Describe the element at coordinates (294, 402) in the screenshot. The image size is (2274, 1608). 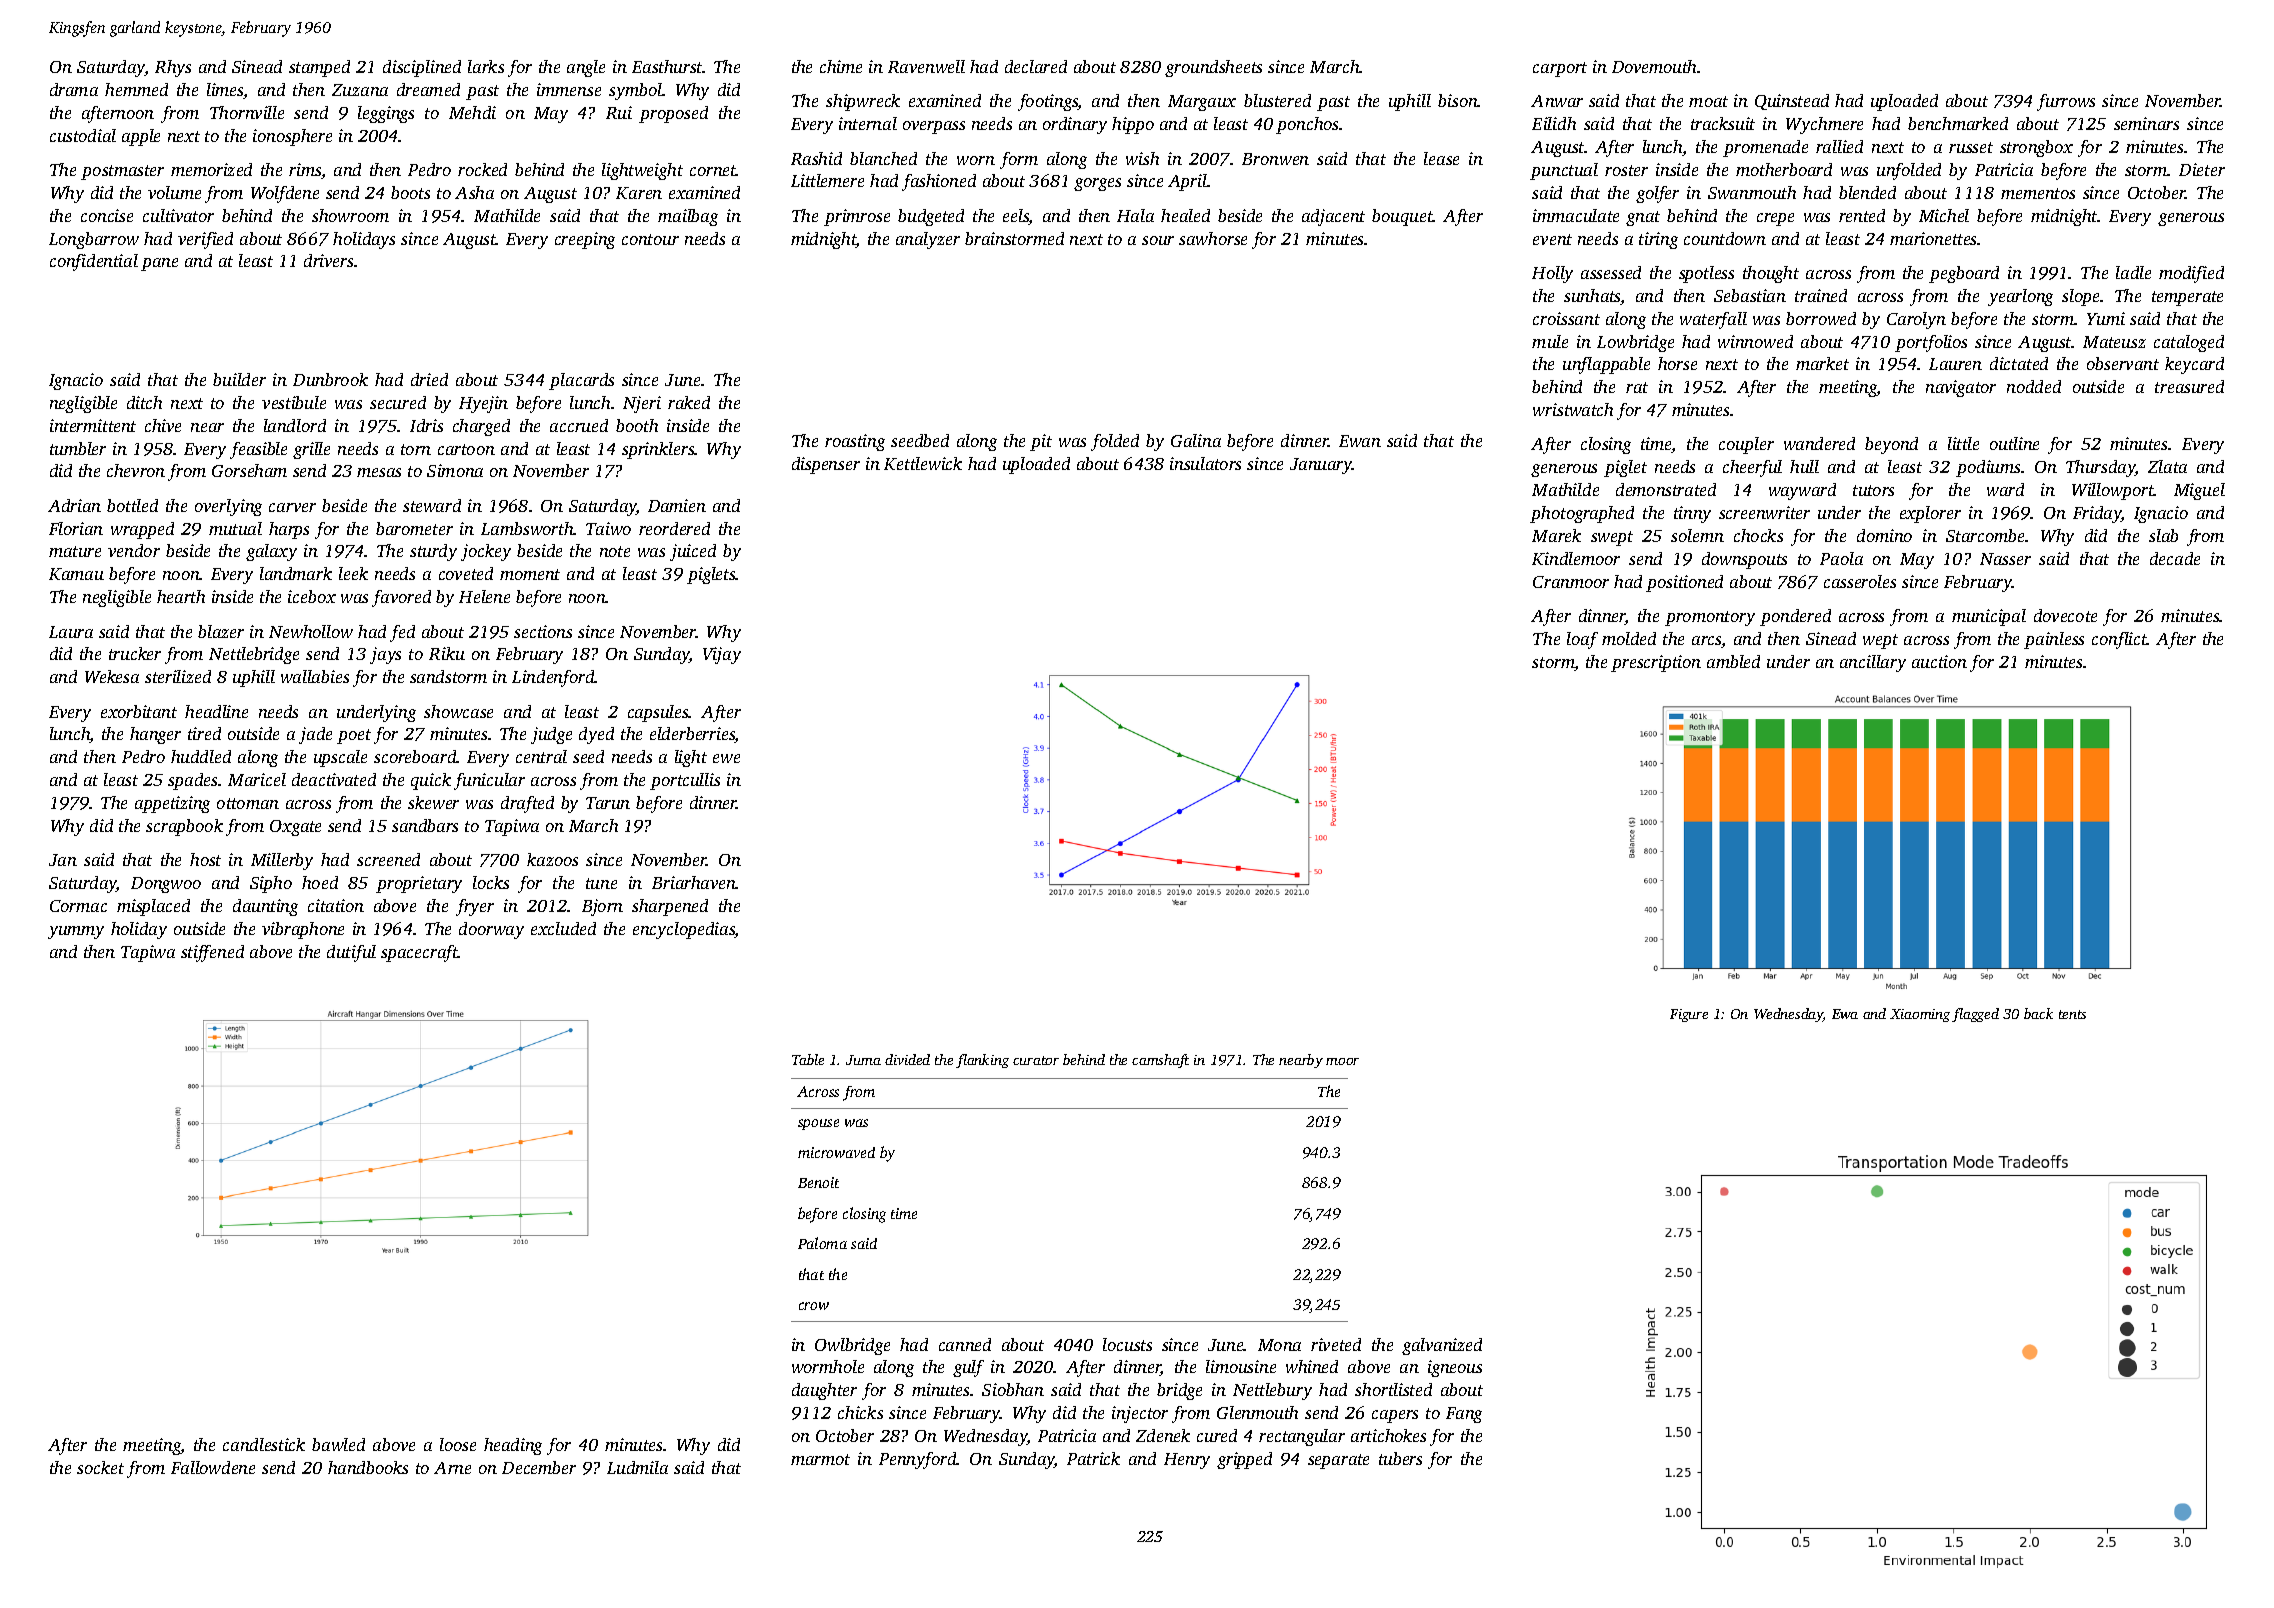
I see `vestibule` at that location.
